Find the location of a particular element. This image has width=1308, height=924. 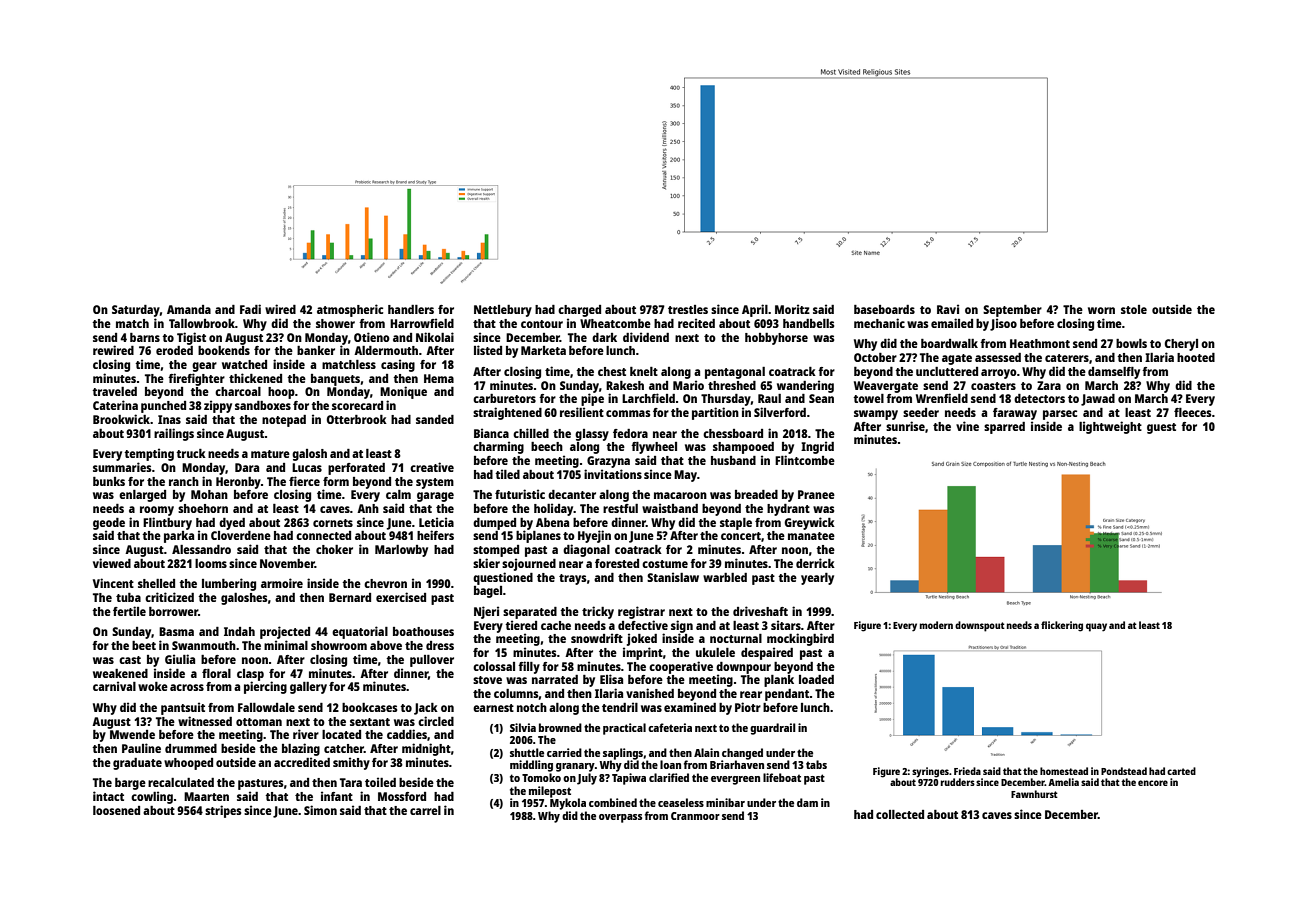

zippy is located at coordinates (218, 406).
